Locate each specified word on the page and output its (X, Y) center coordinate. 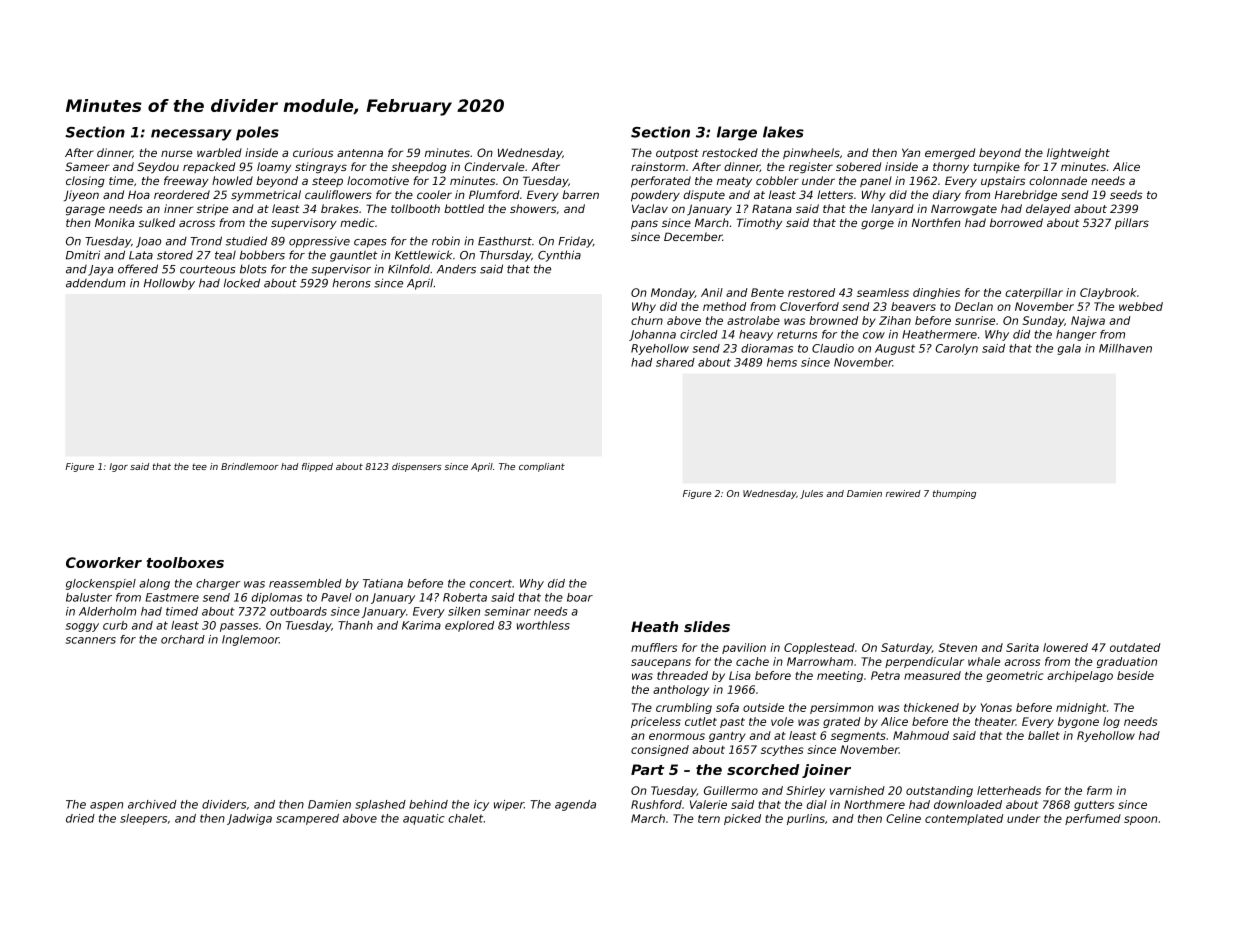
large (737, 133)
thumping (954, 494)
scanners (91, 640)
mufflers (654, 647)
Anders (456, 269)
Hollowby (169, 284)
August (895, 349)
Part (647, 769)
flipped (317, 467)
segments (858, 737)
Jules (811, 494)
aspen (106, 806)
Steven (958, 647)
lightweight (1078, 154)
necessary (191, 135)
